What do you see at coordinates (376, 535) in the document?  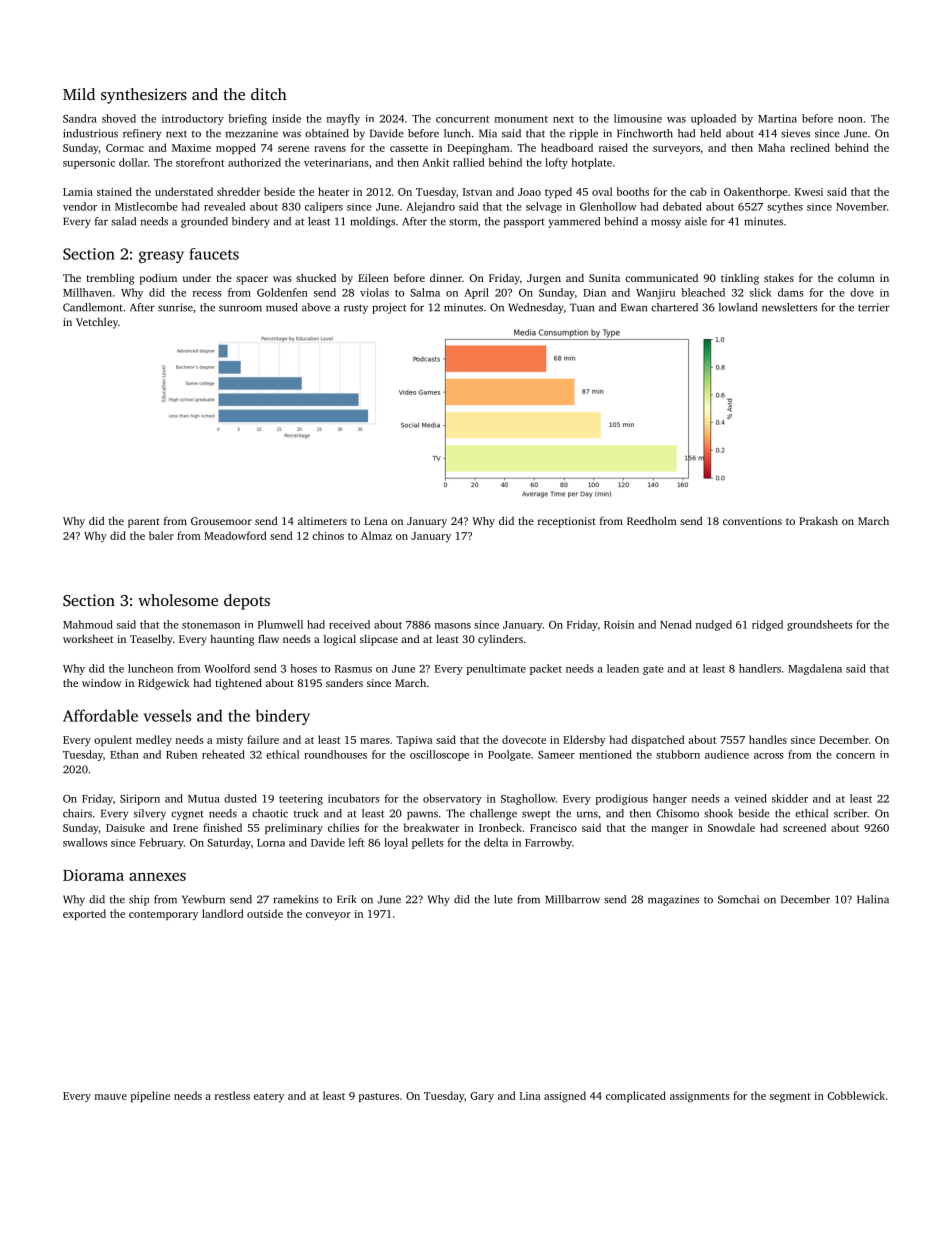 I see `Almaz` at bounding box center [376, 535].
